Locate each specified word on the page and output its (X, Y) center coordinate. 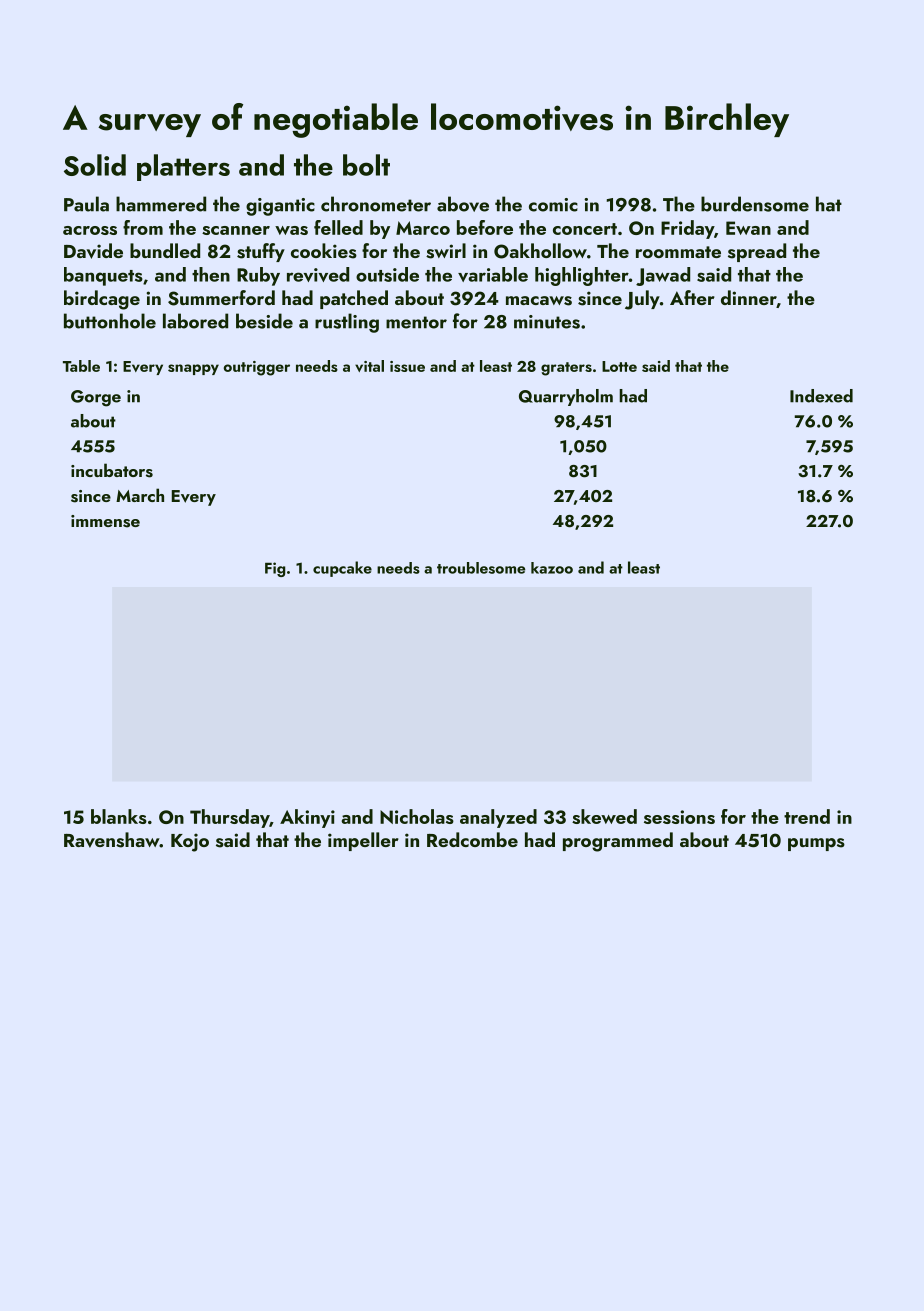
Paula (86, 204)
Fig (275, 569)
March (140, 495)
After (692, 297)
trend (807, 816)
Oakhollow (540, 251)
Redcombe (472, 839)
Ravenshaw (112, 840)
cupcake (342, 569)
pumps (816, 844)
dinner (749, 299)
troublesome (481, 568)
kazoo (552, 568)
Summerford (221, 298)
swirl (446, 251)
